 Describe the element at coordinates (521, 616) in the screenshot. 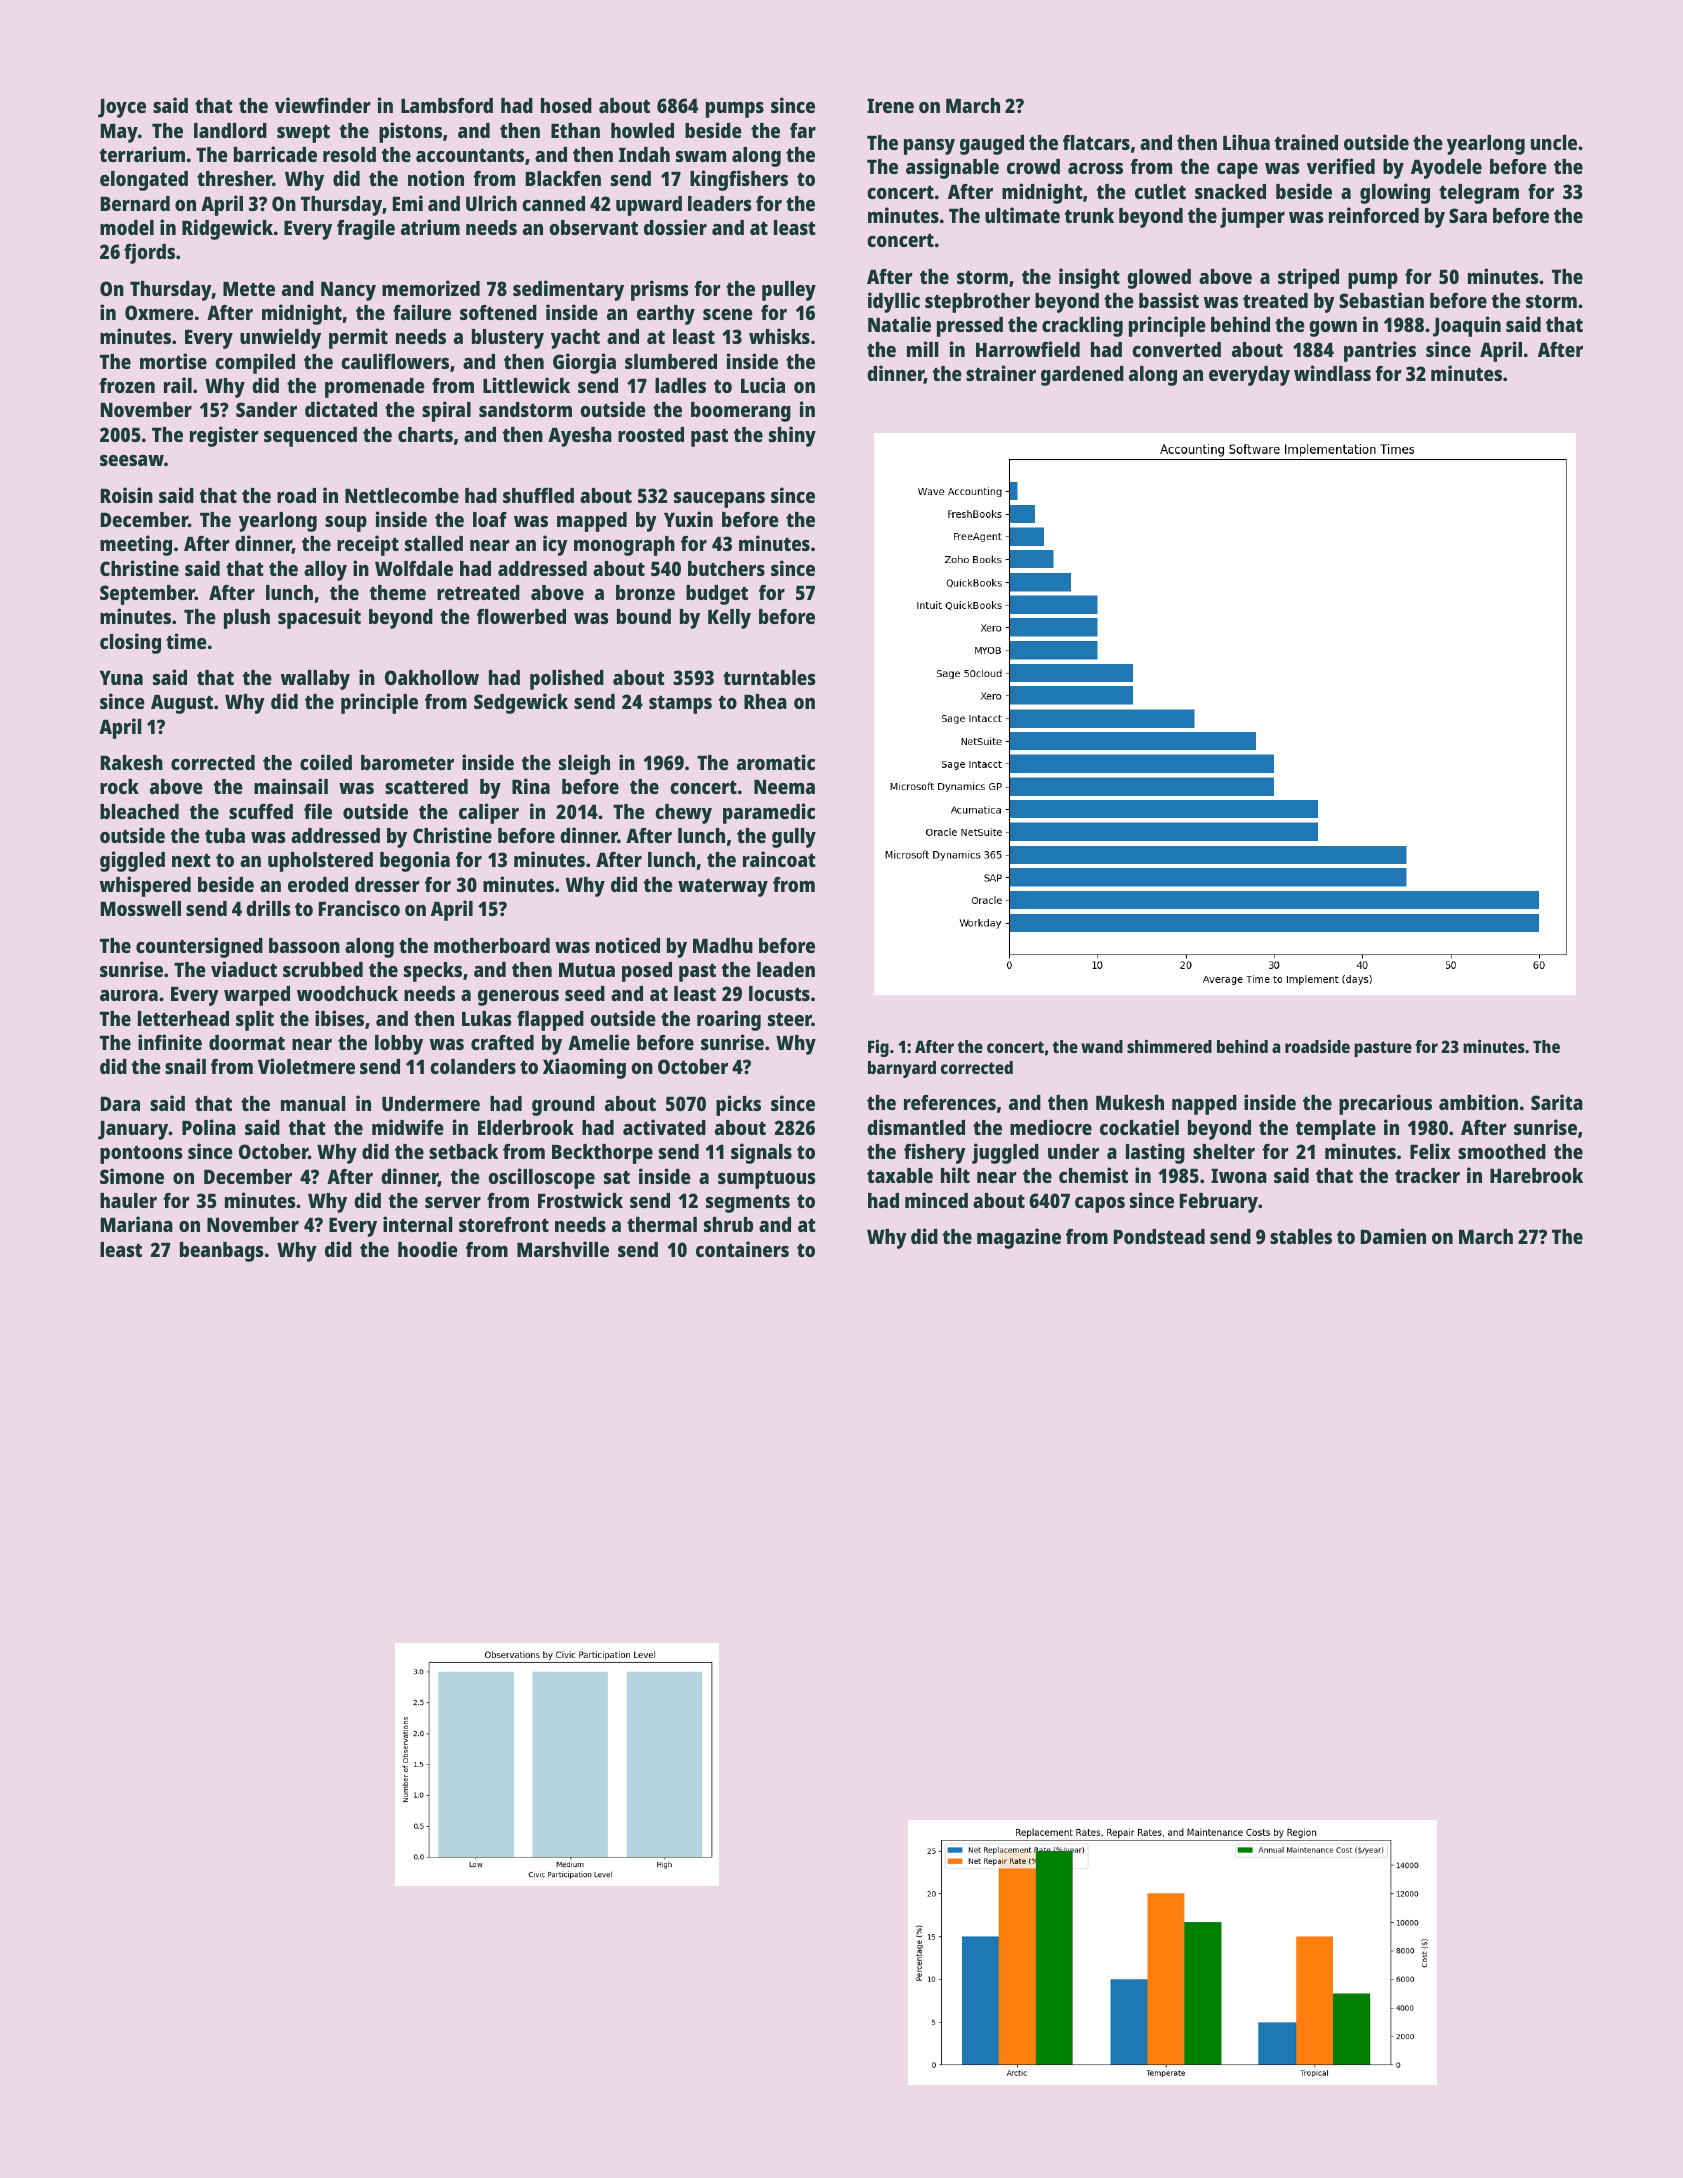

I see `flowerbed` at that location.
